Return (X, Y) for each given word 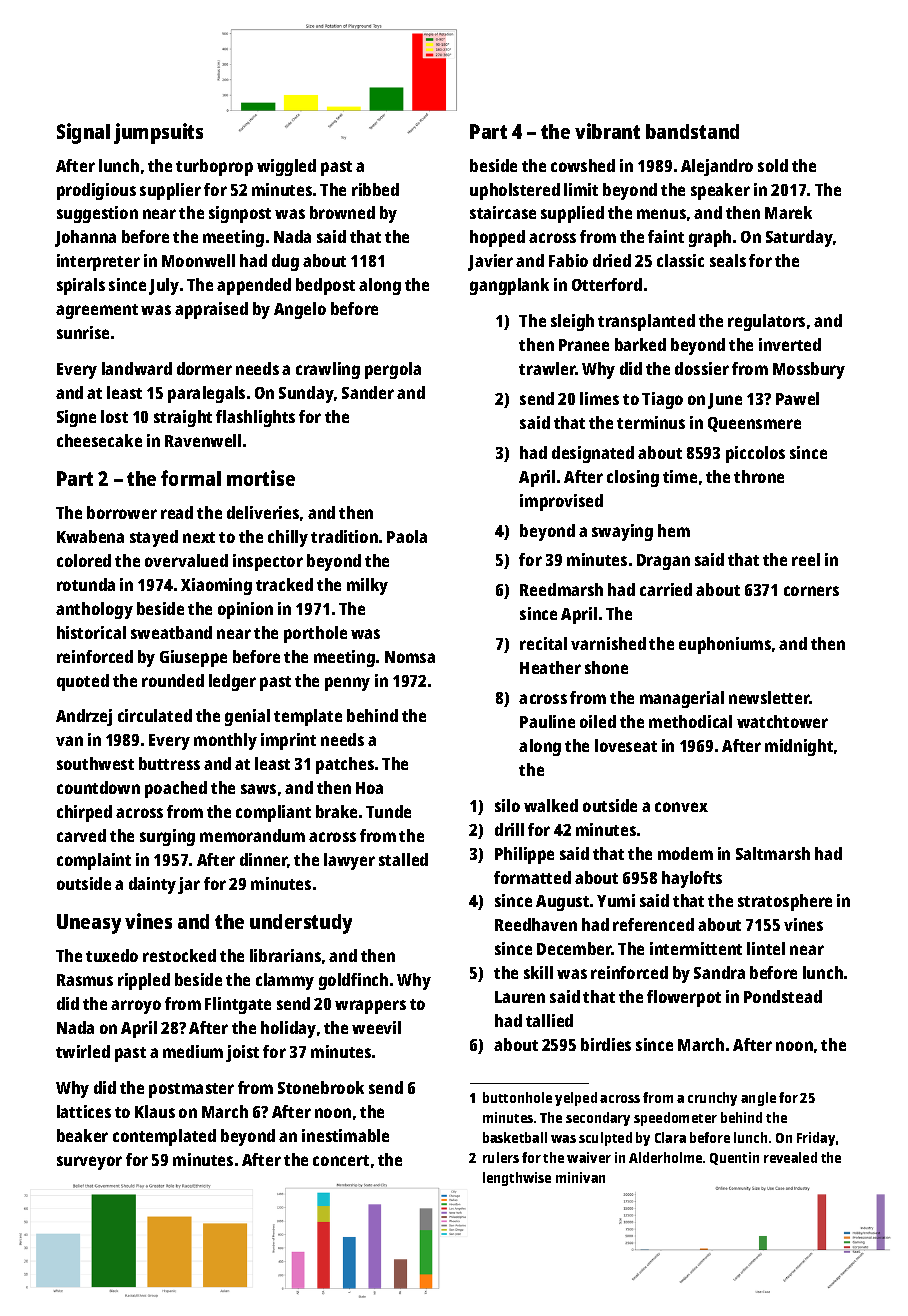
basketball (515, 1137)
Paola (407, 536)
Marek (788, 212)
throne (759, 476)
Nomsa (410, 657)
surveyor (89, 1163)
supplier (170, 191)
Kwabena (90, 536)
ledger (232, 682)
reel (806, 559)
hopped (497, 238)
